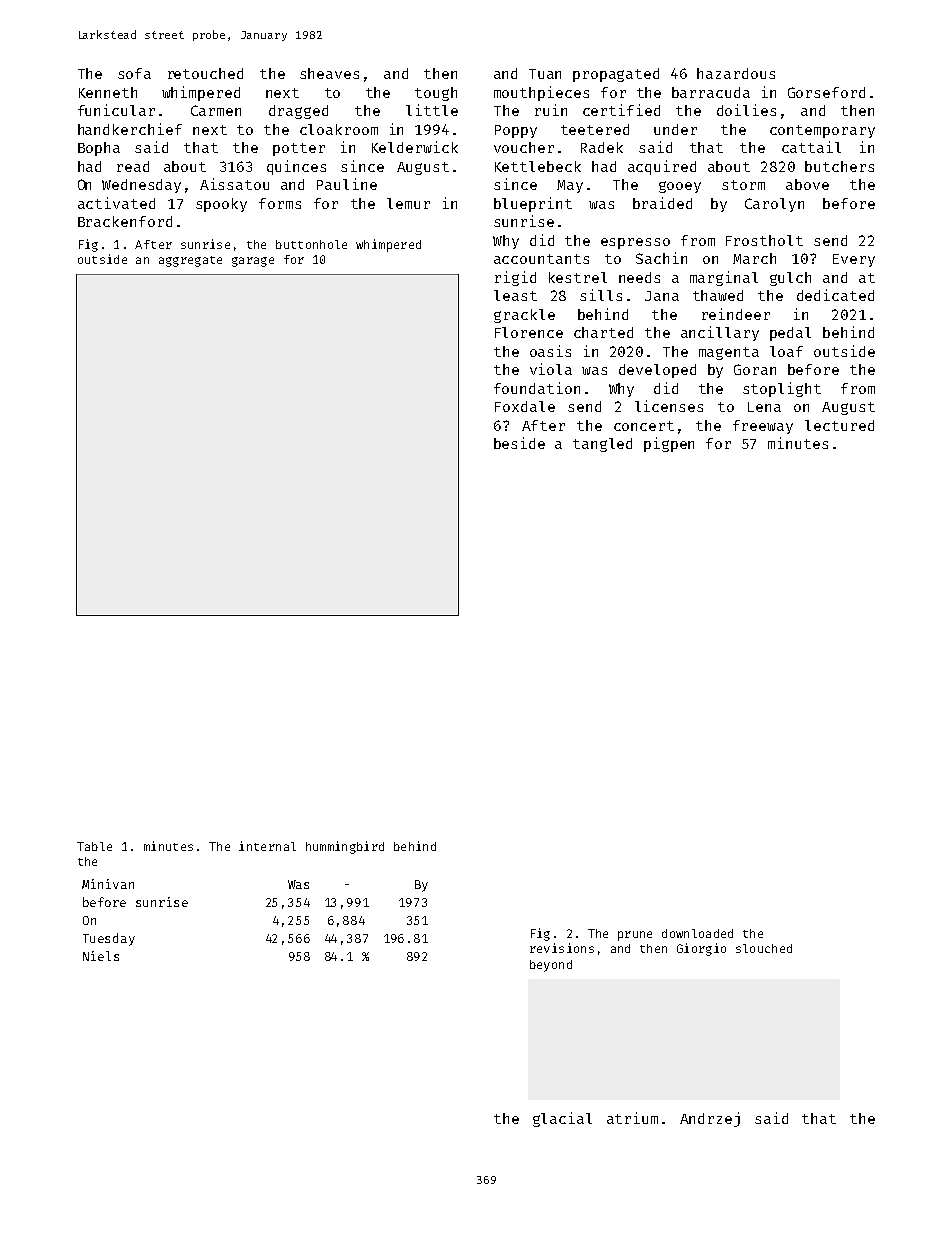 This image has height=1233, width=952. Describe the element at coordinates (205, 73) in the image. I see `retouched` at that location.
